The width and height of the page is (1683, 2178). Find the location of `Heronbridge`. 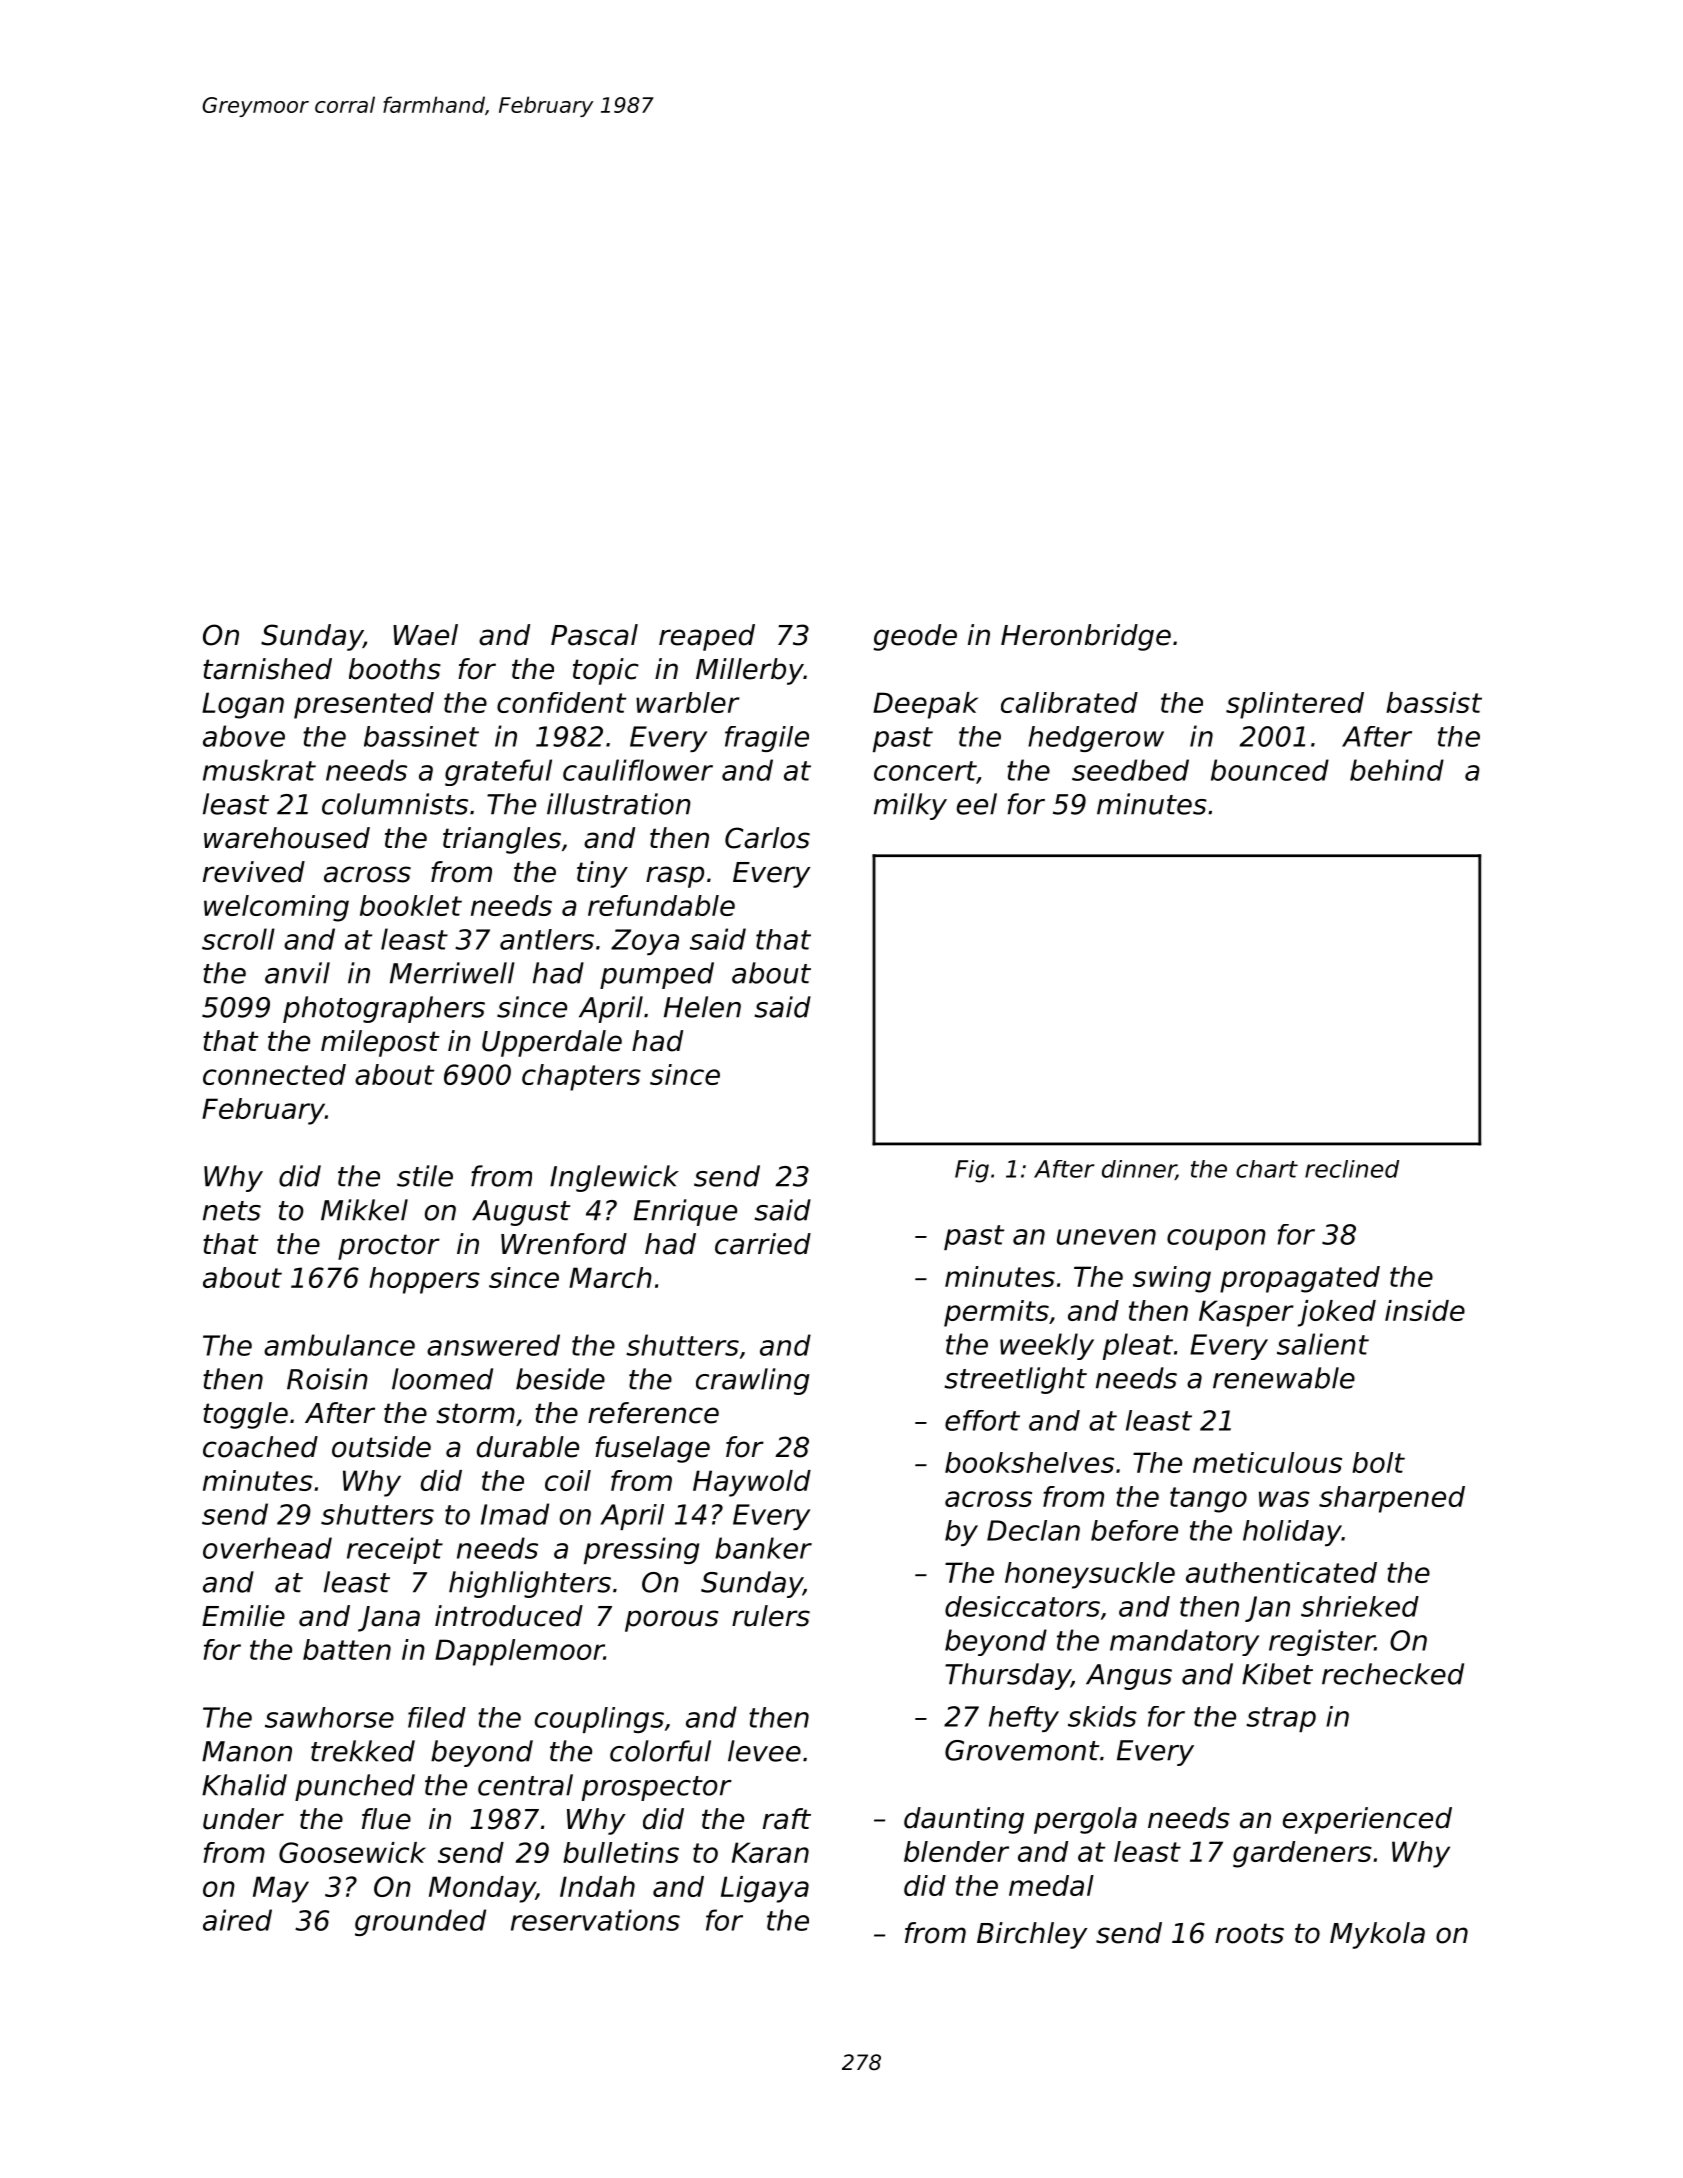

Heronbridge is located at coordinates (1086, 637).
